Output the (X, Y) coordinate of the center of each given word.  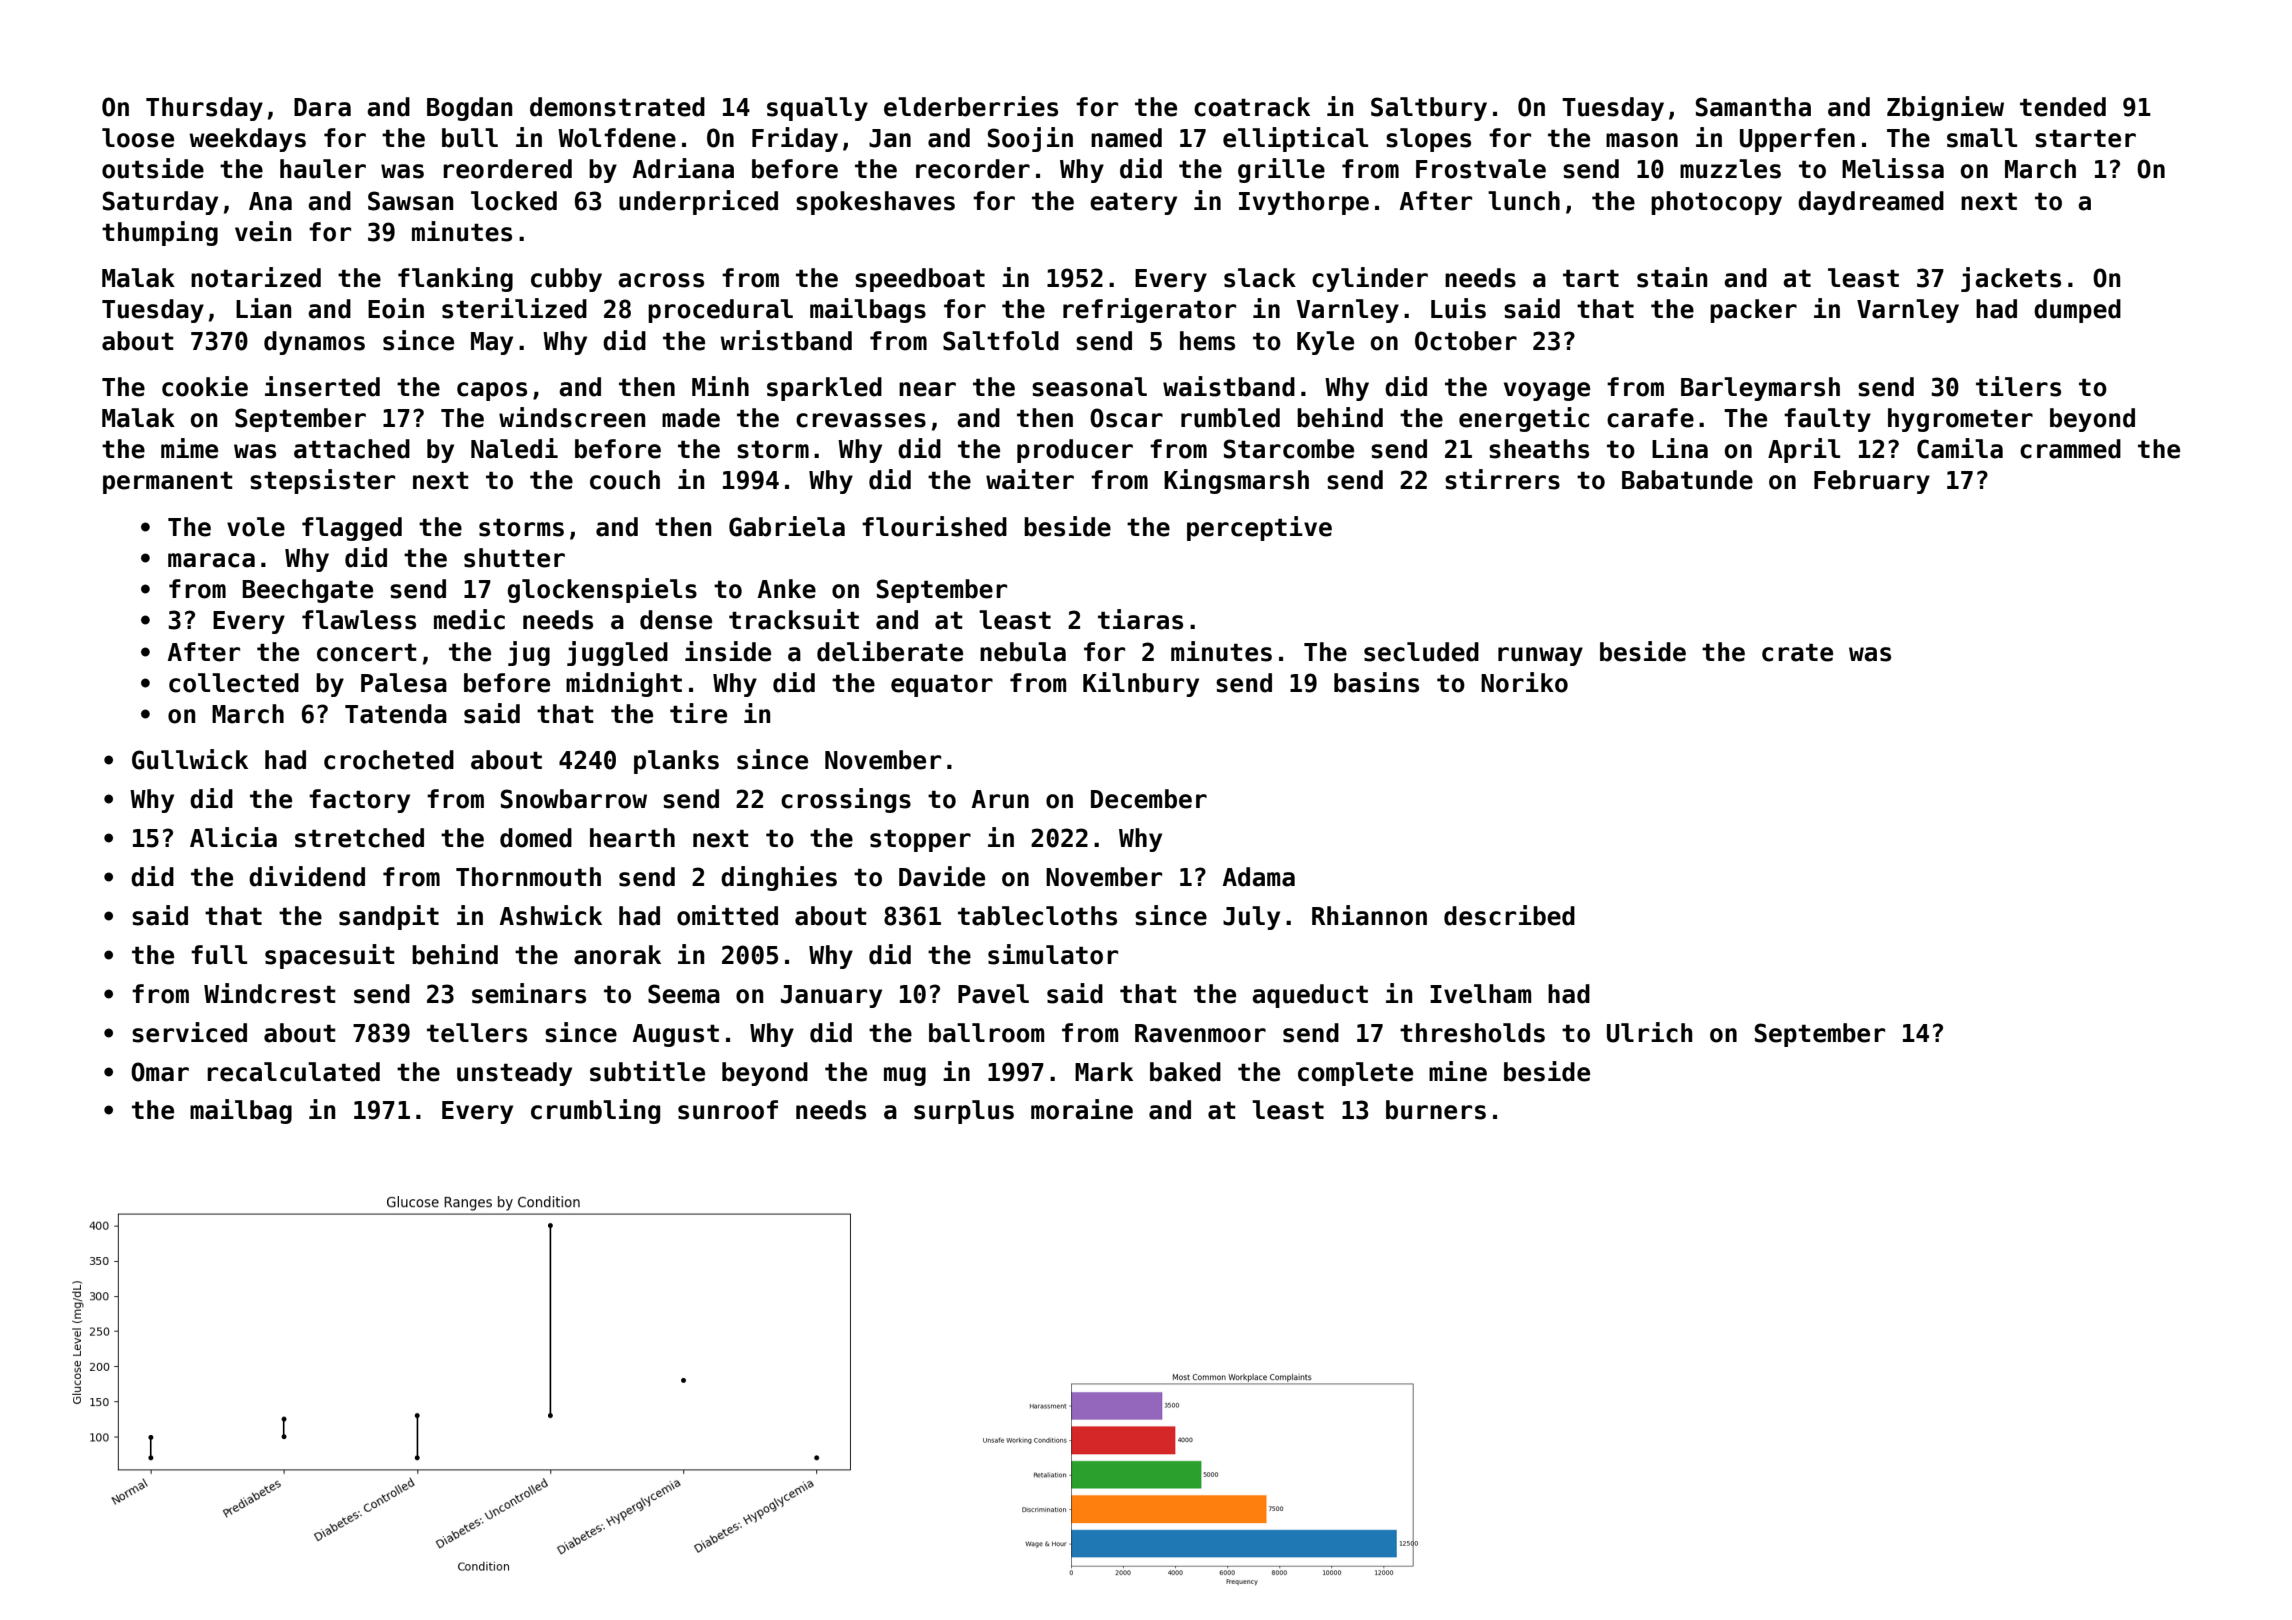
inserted (322, 386)
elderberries (971, 106)
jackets (2011, 279)
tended (2063, 107)
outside (153, 168)
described (1509, 915)
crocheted (389, 760)
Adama (1259, 877)
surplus (964, 1112)
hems (1207, 341)
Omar (160, 1072)
